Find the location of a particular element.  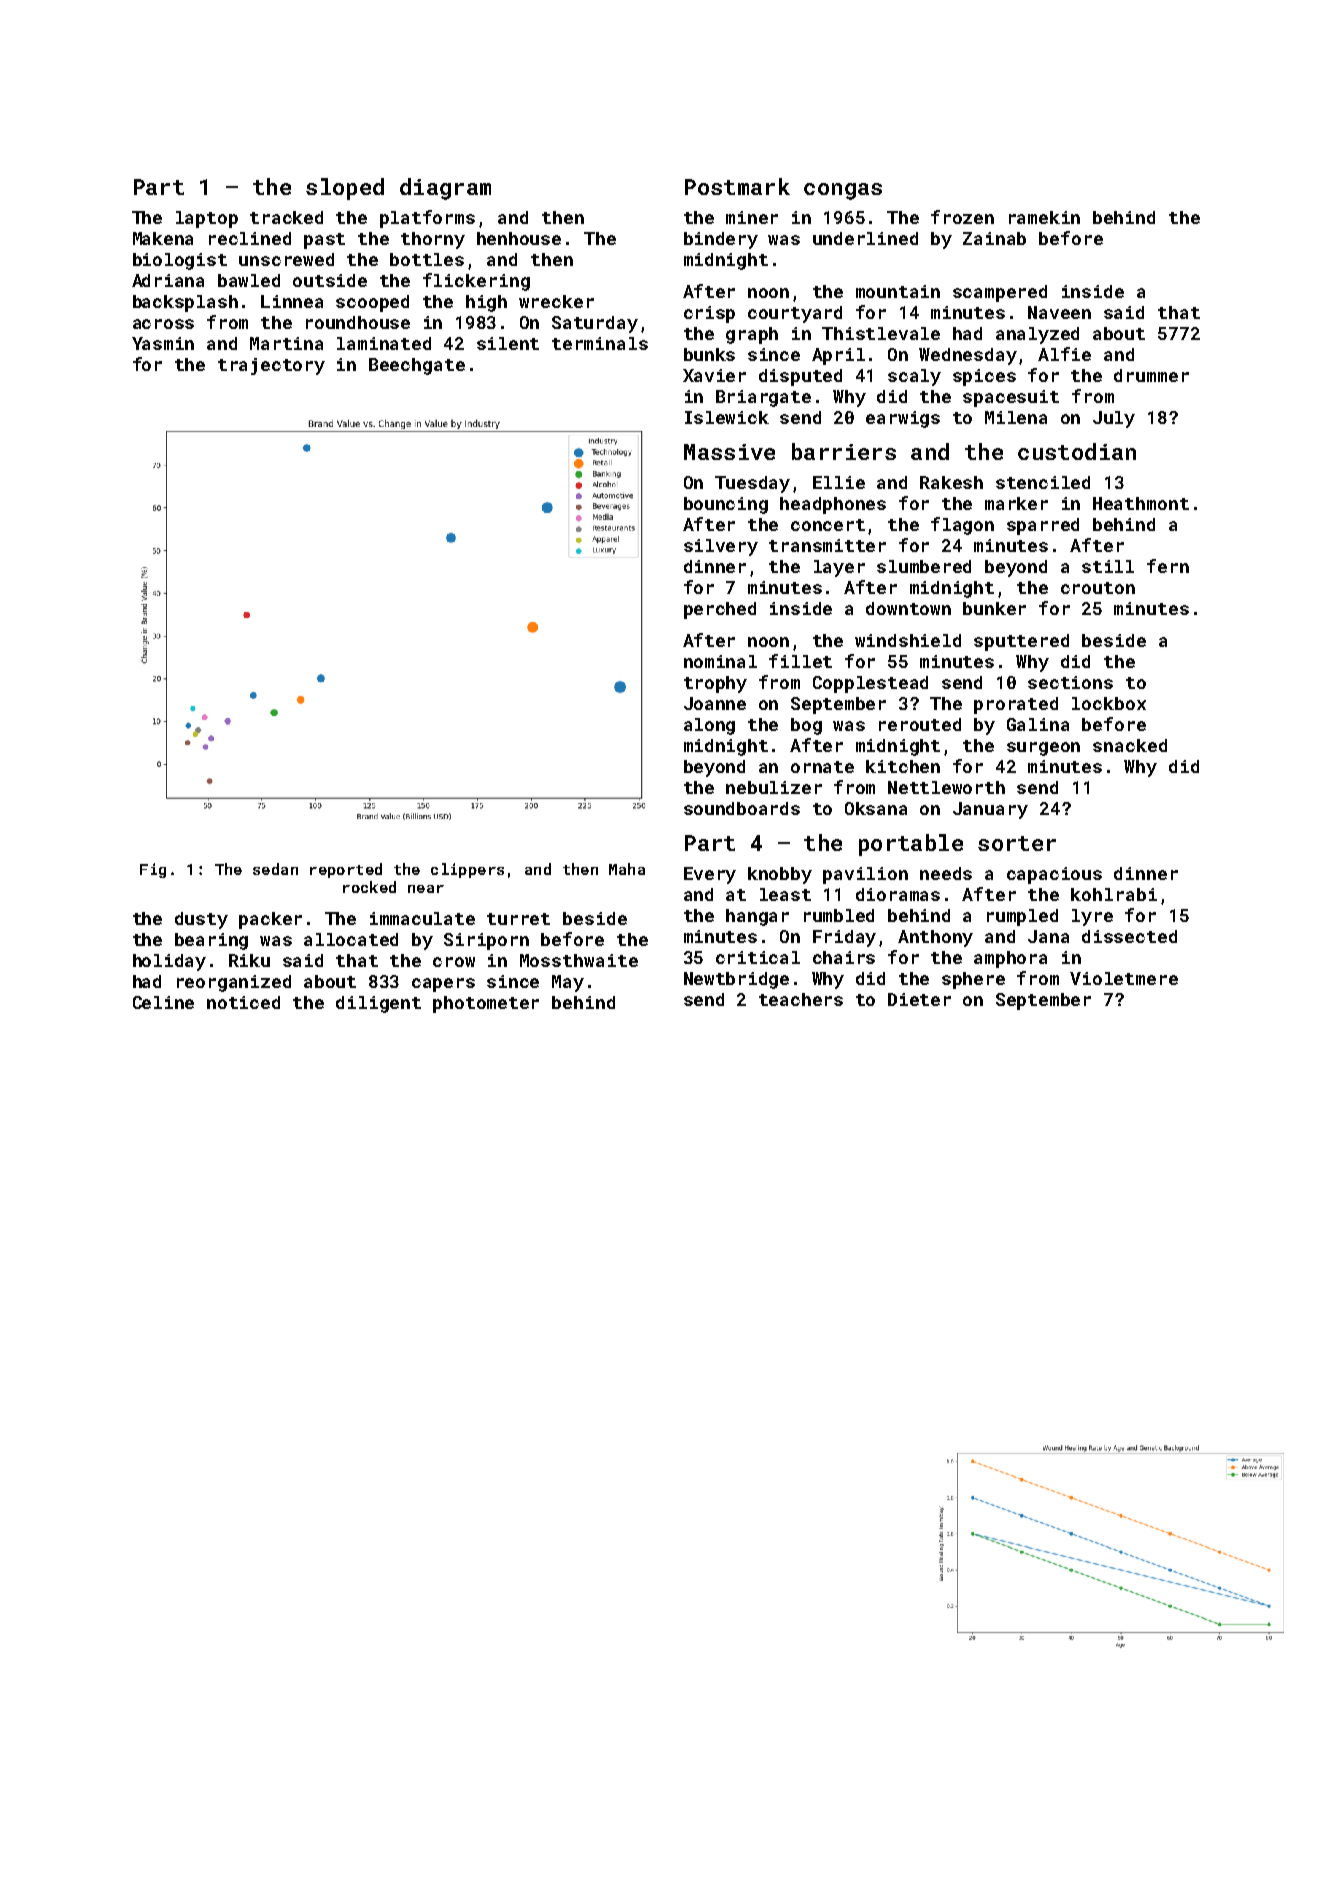

courtyard is located at coordinates (795, 314).
